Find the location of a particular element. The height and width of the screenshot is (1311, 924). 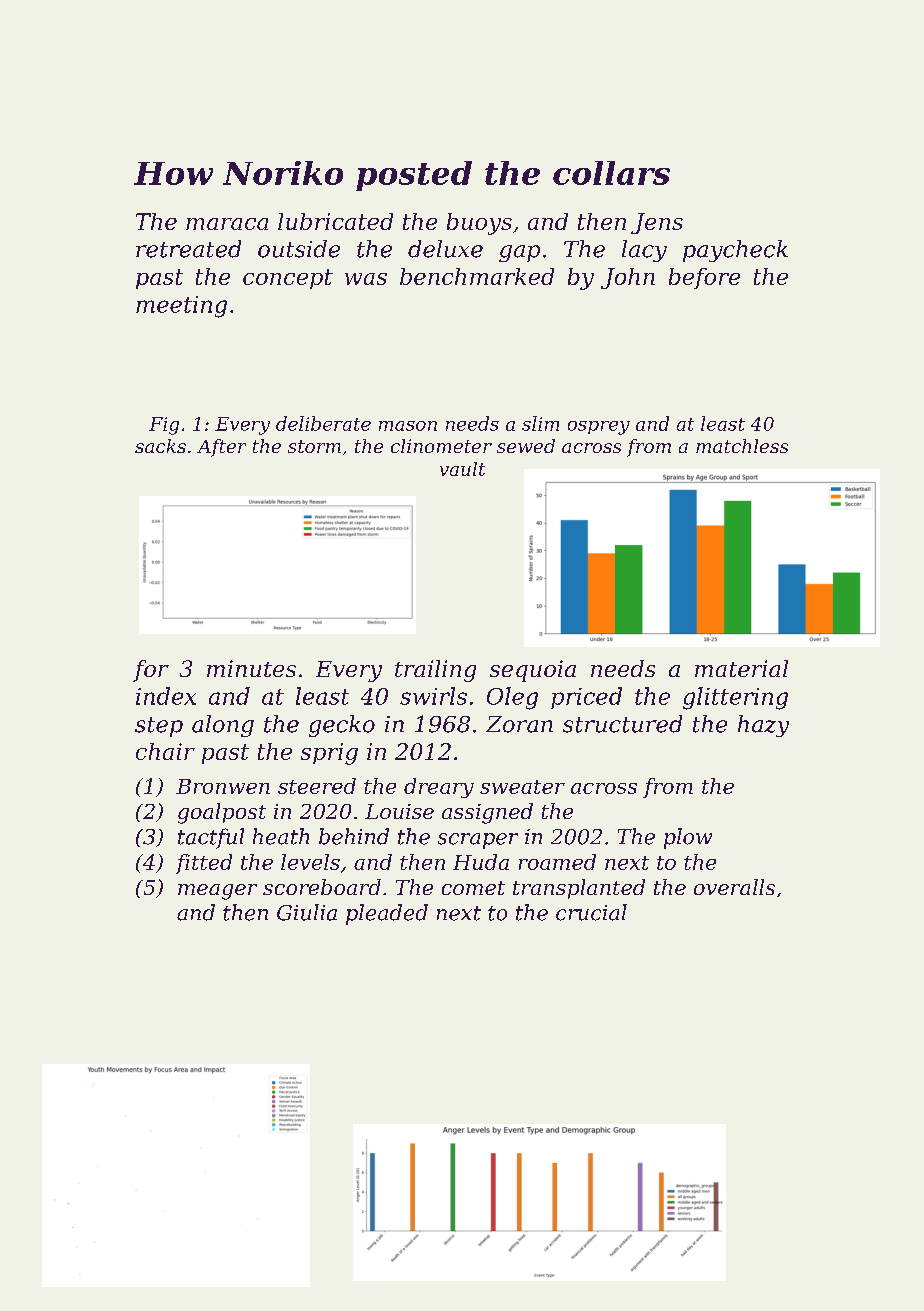

meager is located at coordinates (217, 892).
